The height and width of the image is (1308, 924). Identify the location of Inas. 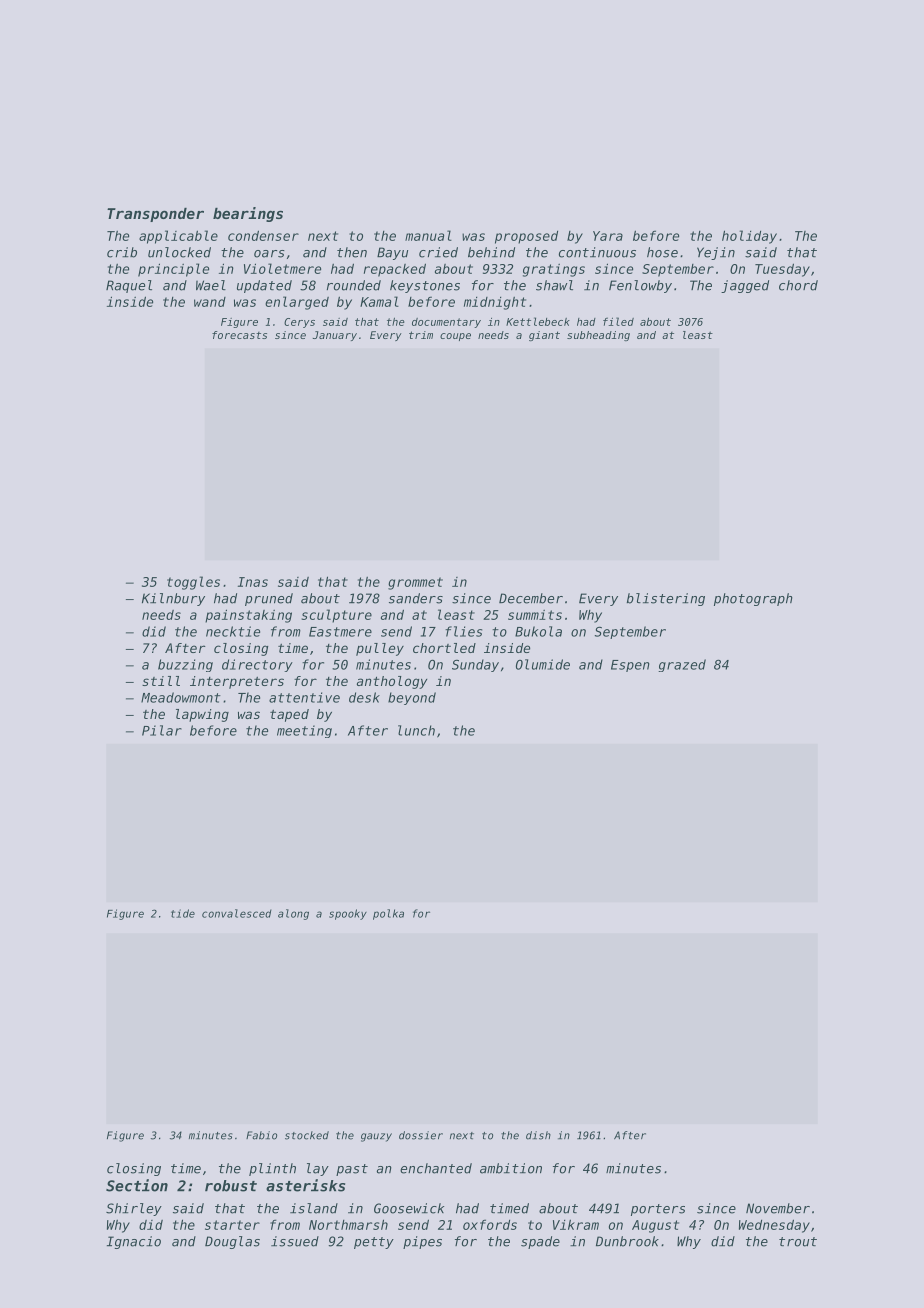
(253, 582).
